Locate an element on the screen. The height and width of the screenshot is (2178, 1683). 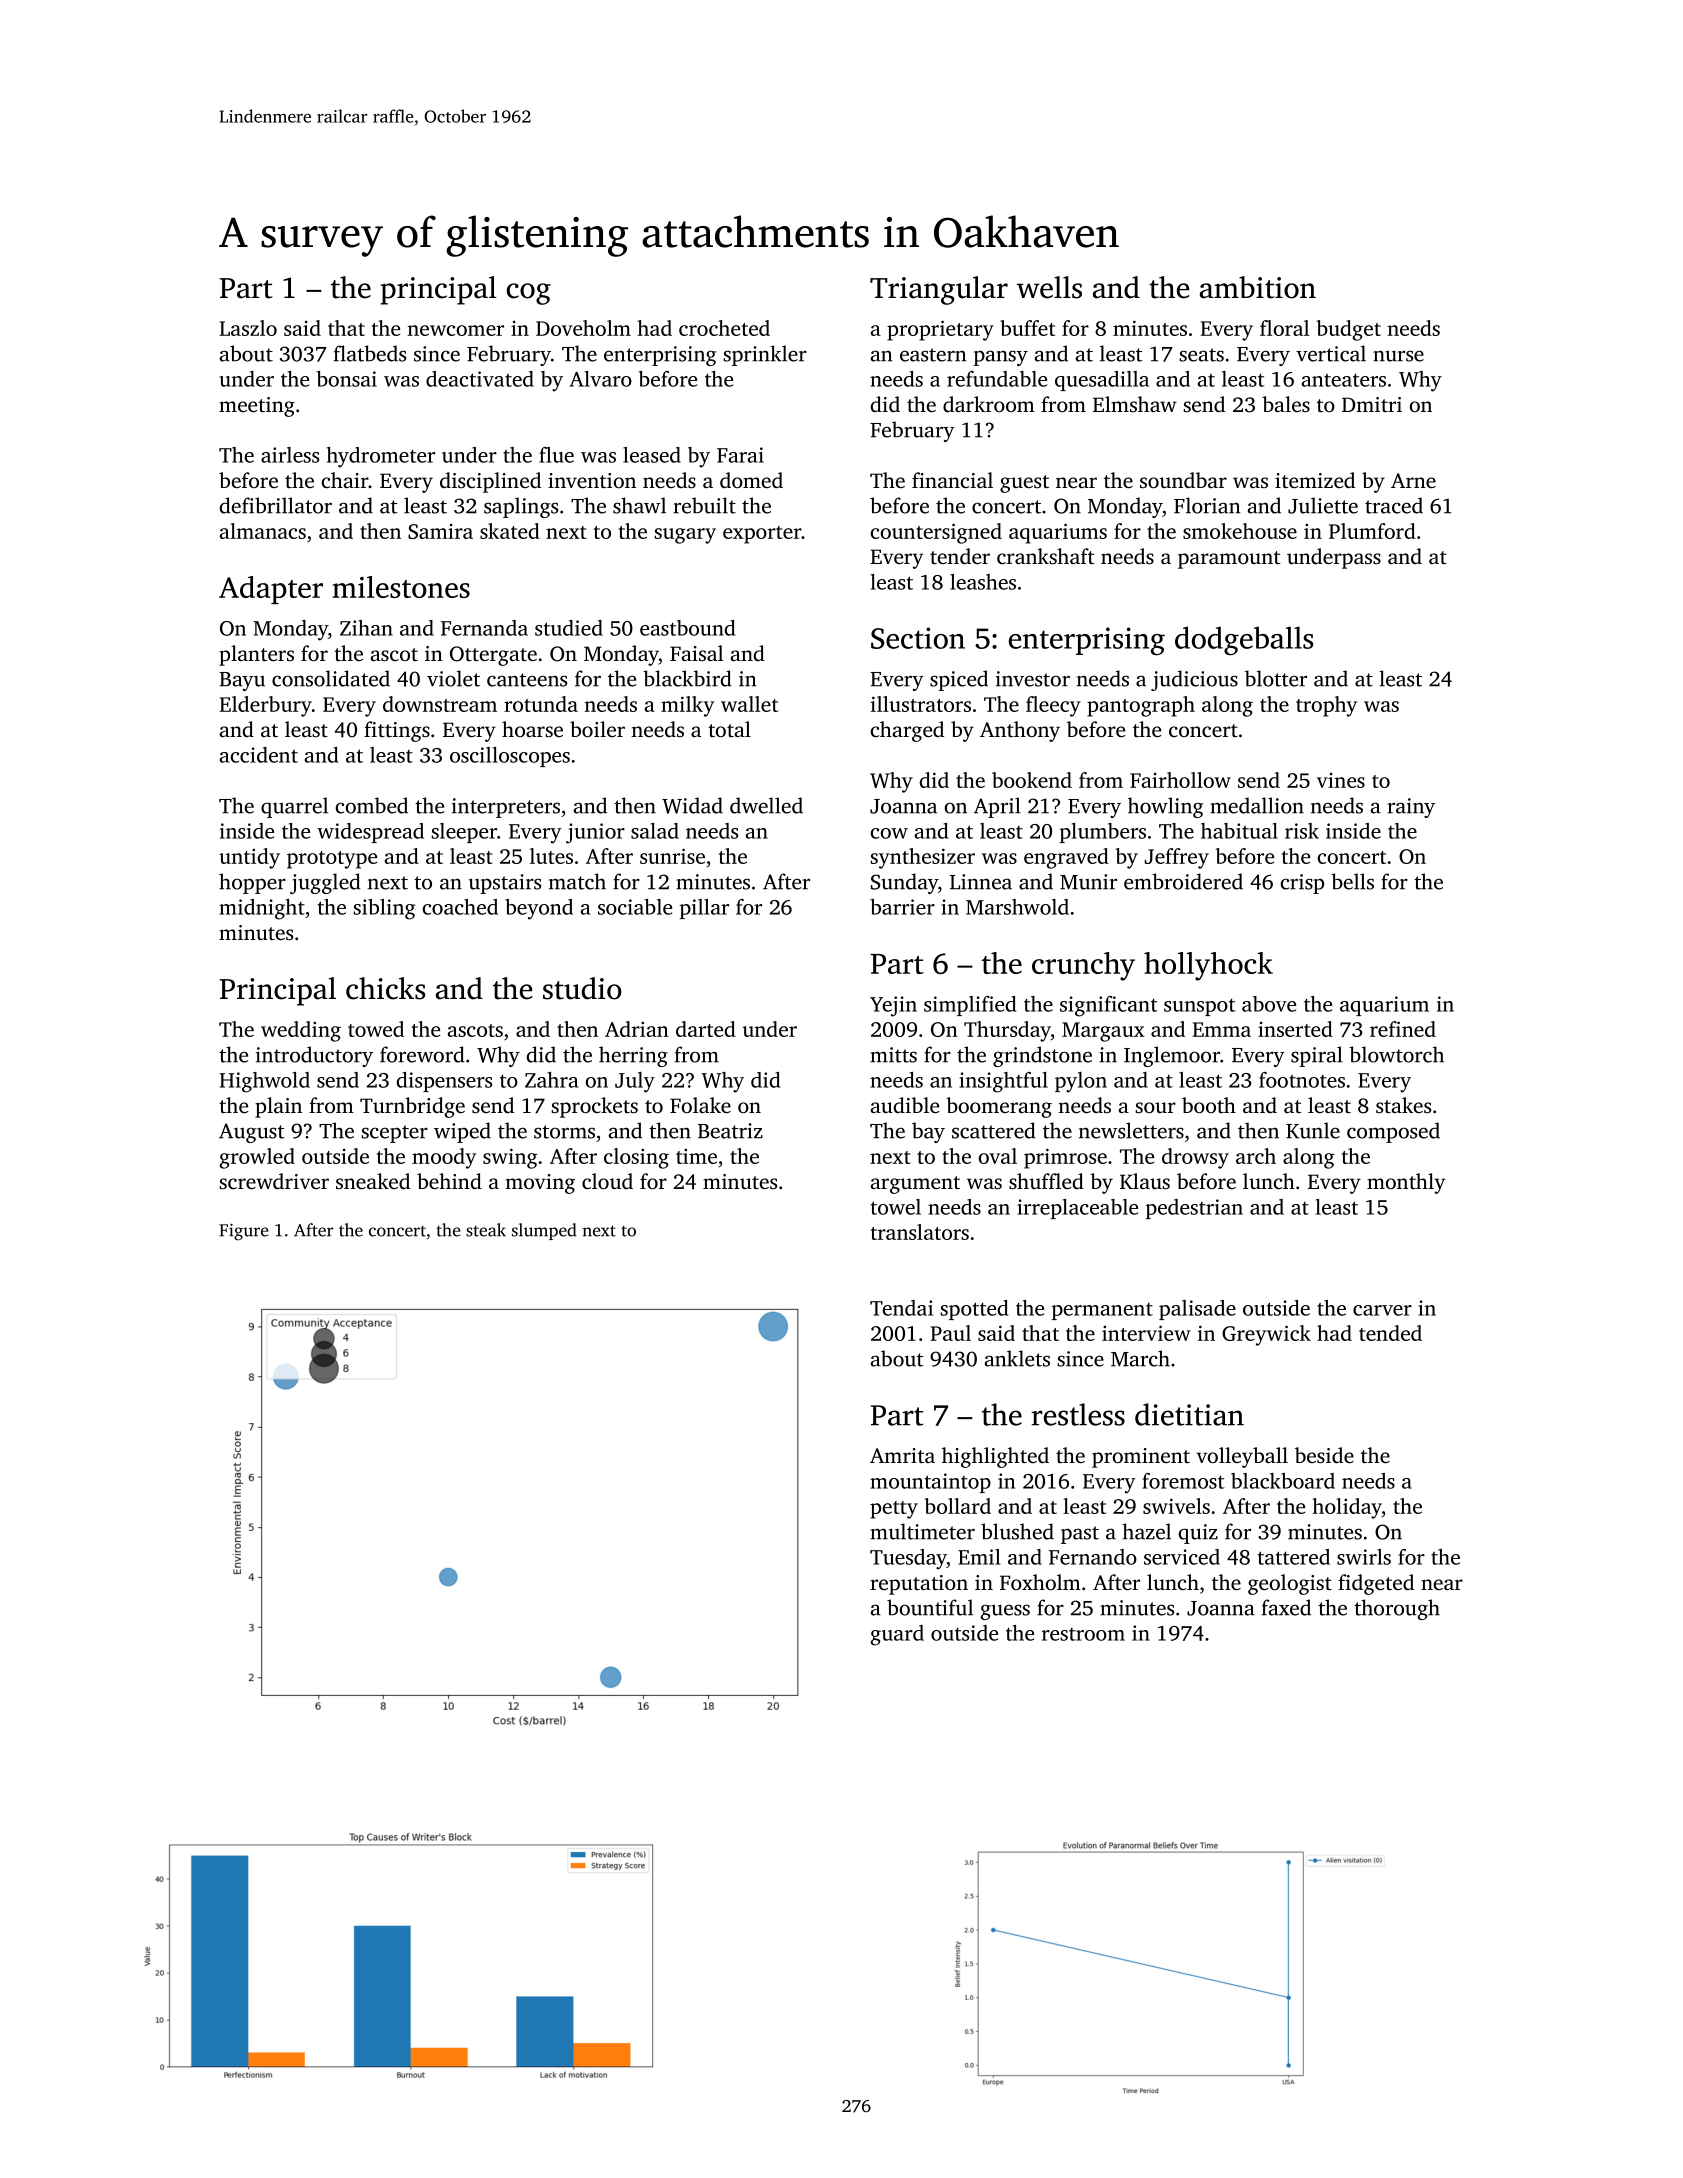
charged is located at coordinates (907, 731).
